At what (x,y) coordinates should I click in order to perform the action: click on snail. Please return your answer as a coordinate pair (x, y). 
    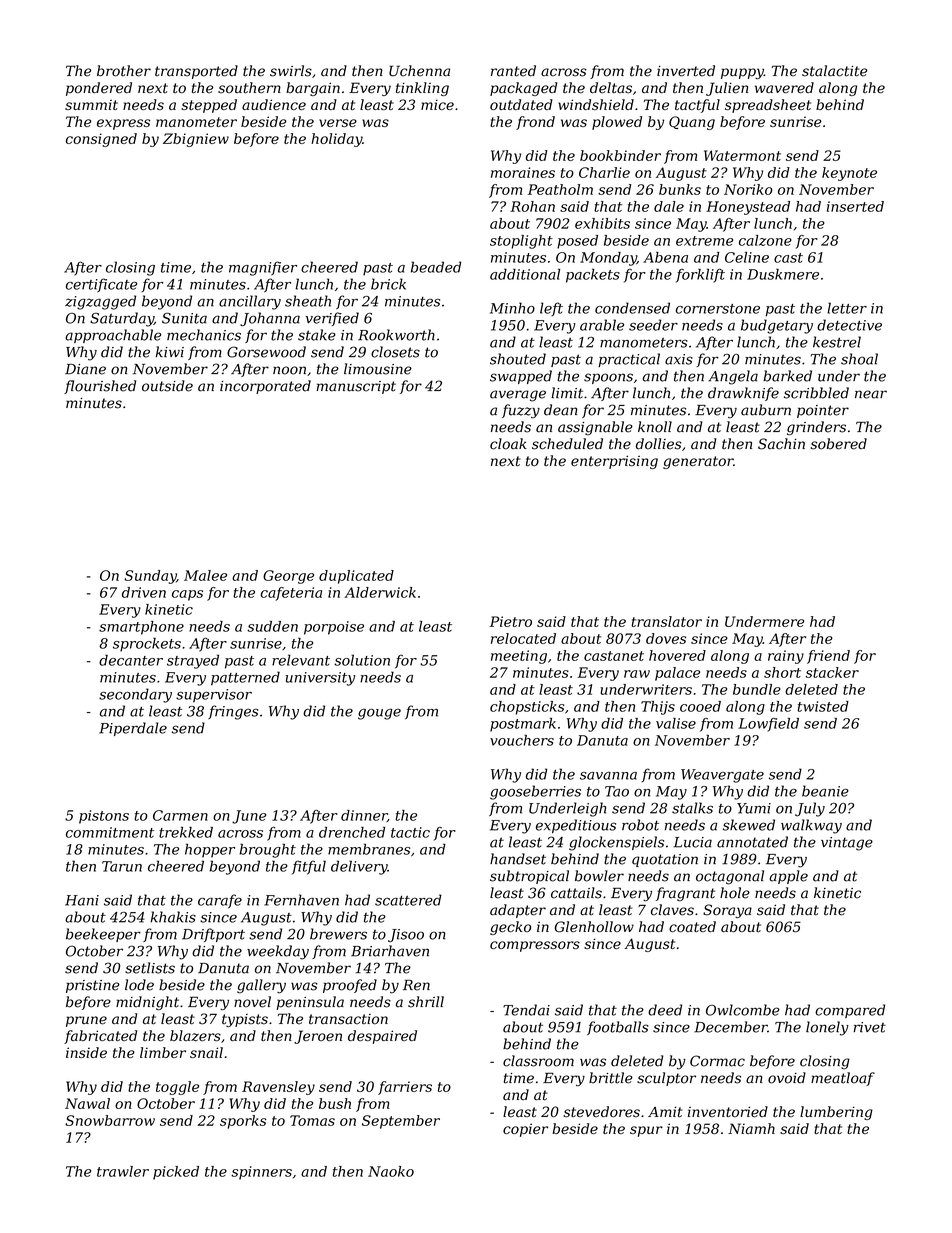
    Looking at the image, I should click on (206, 1052).
